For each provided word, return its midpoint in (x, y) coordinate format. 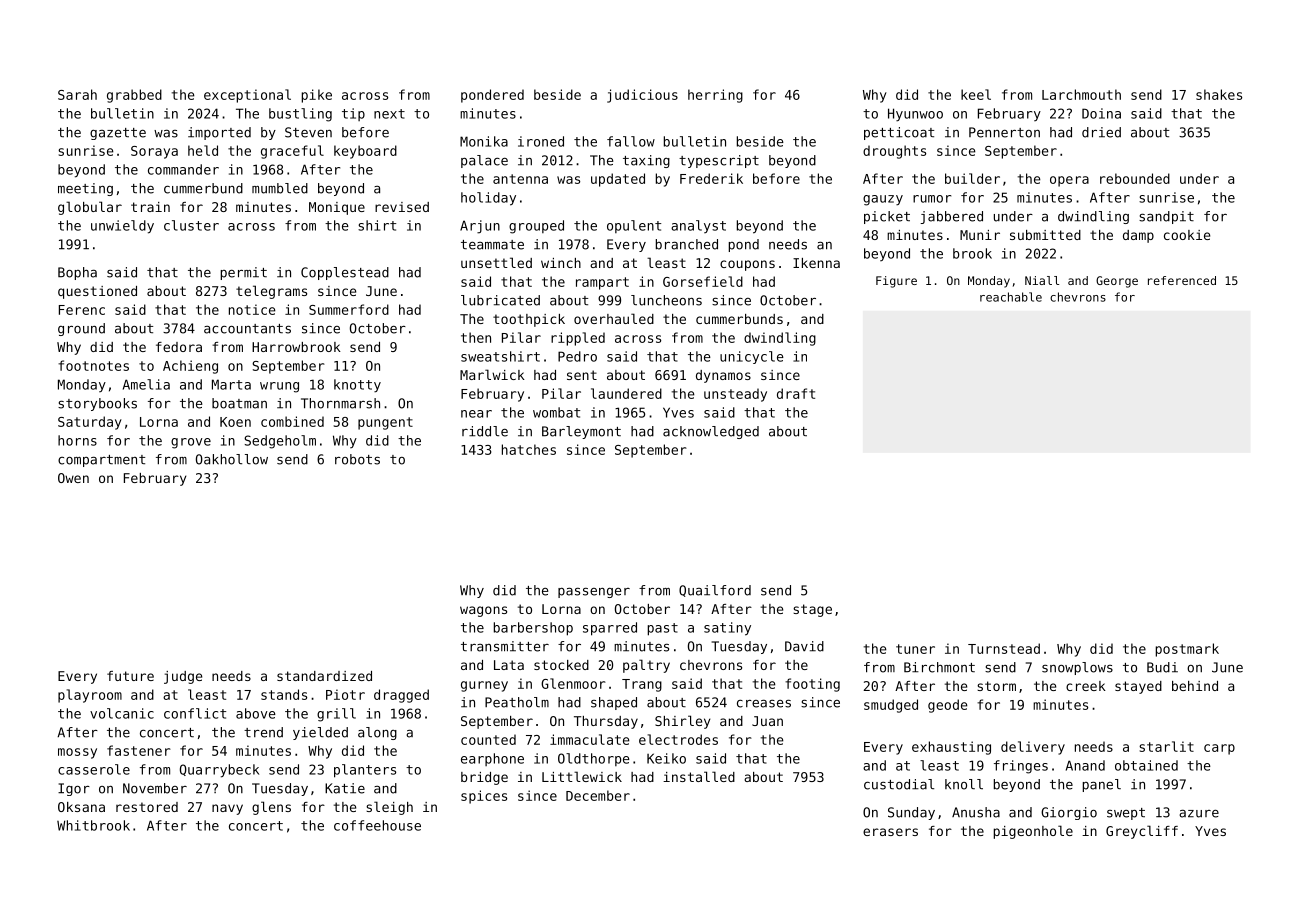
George (1117, 282)
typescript (719, 161)
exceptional (247, 96)
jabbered (951, 217)
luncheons (666, 300)
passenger (594, 592)
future (130, 676)
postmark (1187, 650)
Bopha (77, 273)
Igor (74, 789)
